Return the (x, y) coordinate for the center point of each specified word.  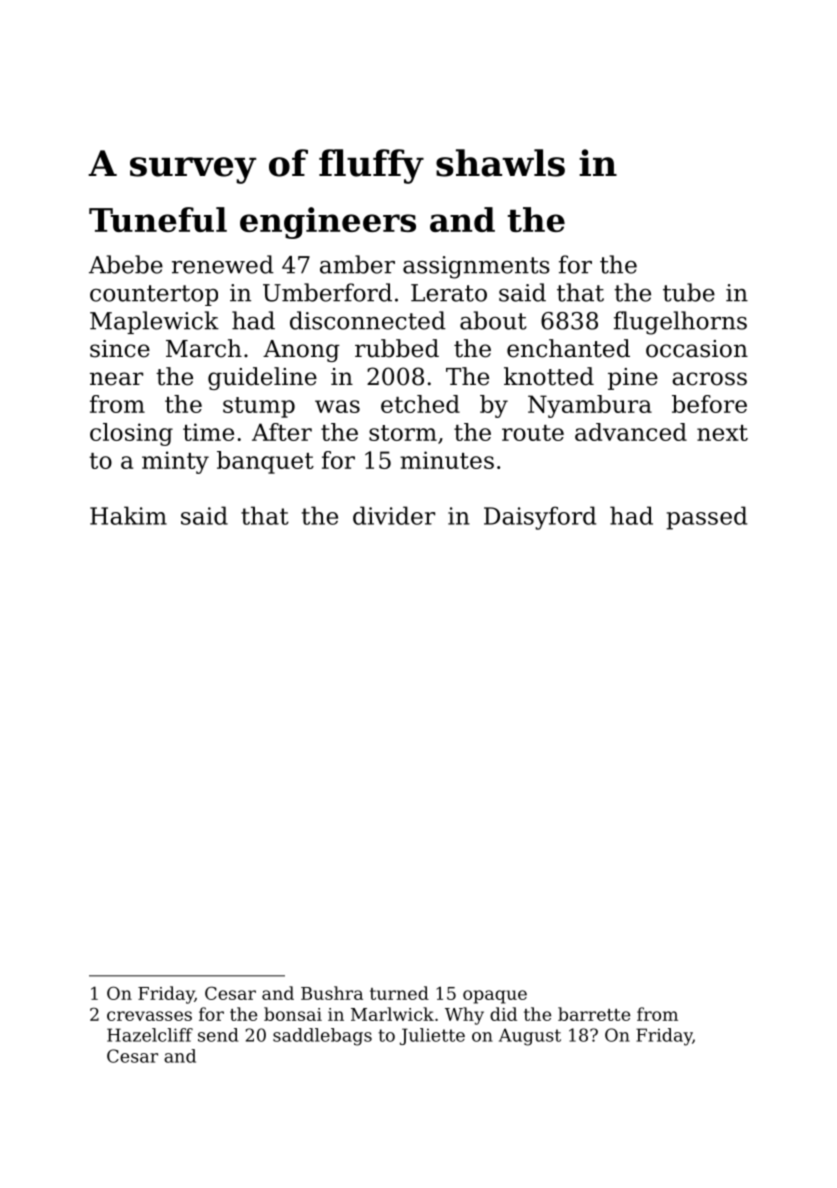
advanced (631, 432)
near (116, 379)
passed (706, 518)
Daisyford (540, 518)
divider (394, 515)
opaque (495, 997)
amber (357, 264)
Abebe (126, 264)
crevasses (149, 1016)
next (722, 433)
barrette (594, 1014)
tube (689, 292)
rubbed (397, 348)
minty (175, 462)
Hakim (128, 515)
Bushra (332, 993)
